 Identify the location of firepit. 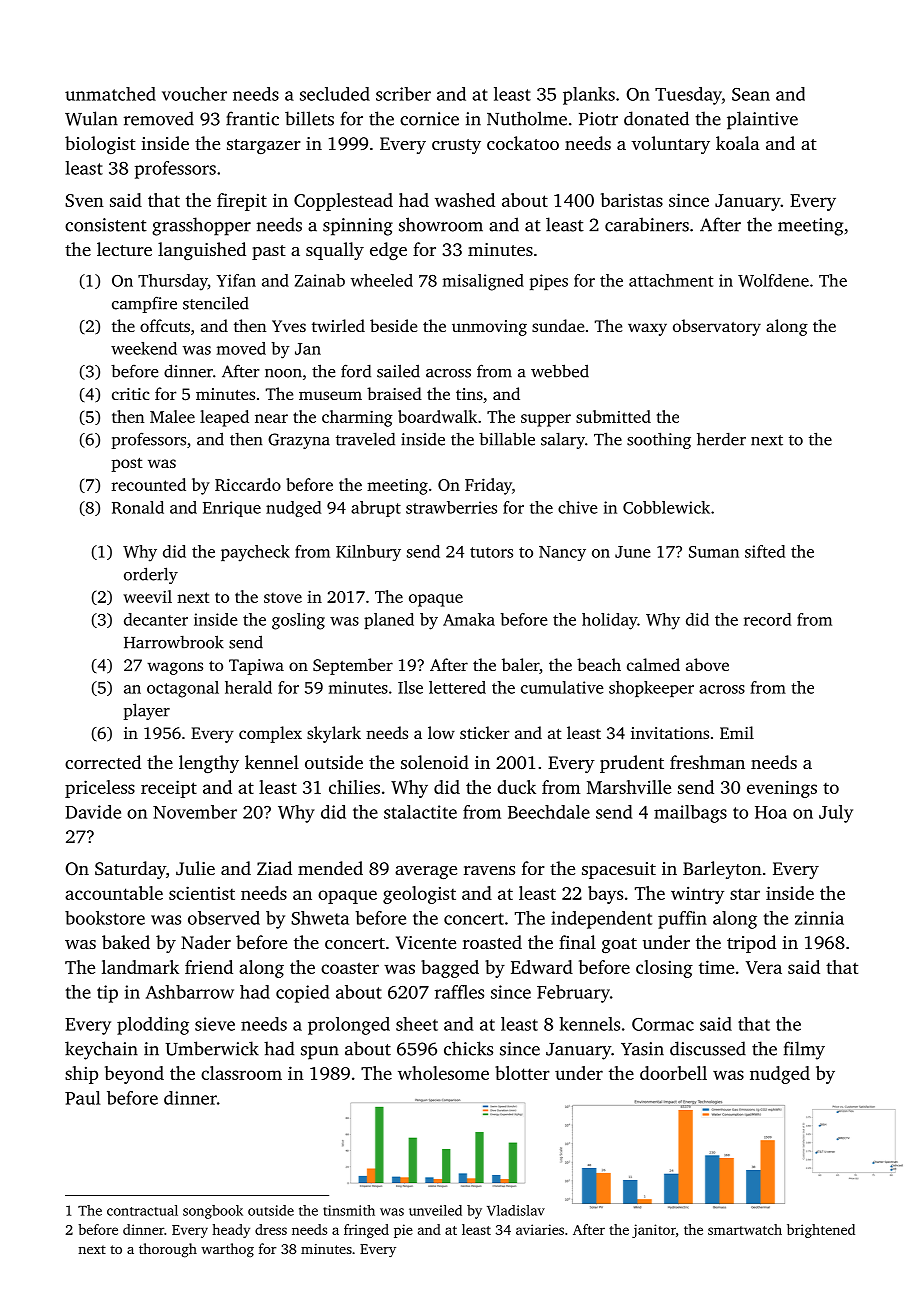
(242, 202).
